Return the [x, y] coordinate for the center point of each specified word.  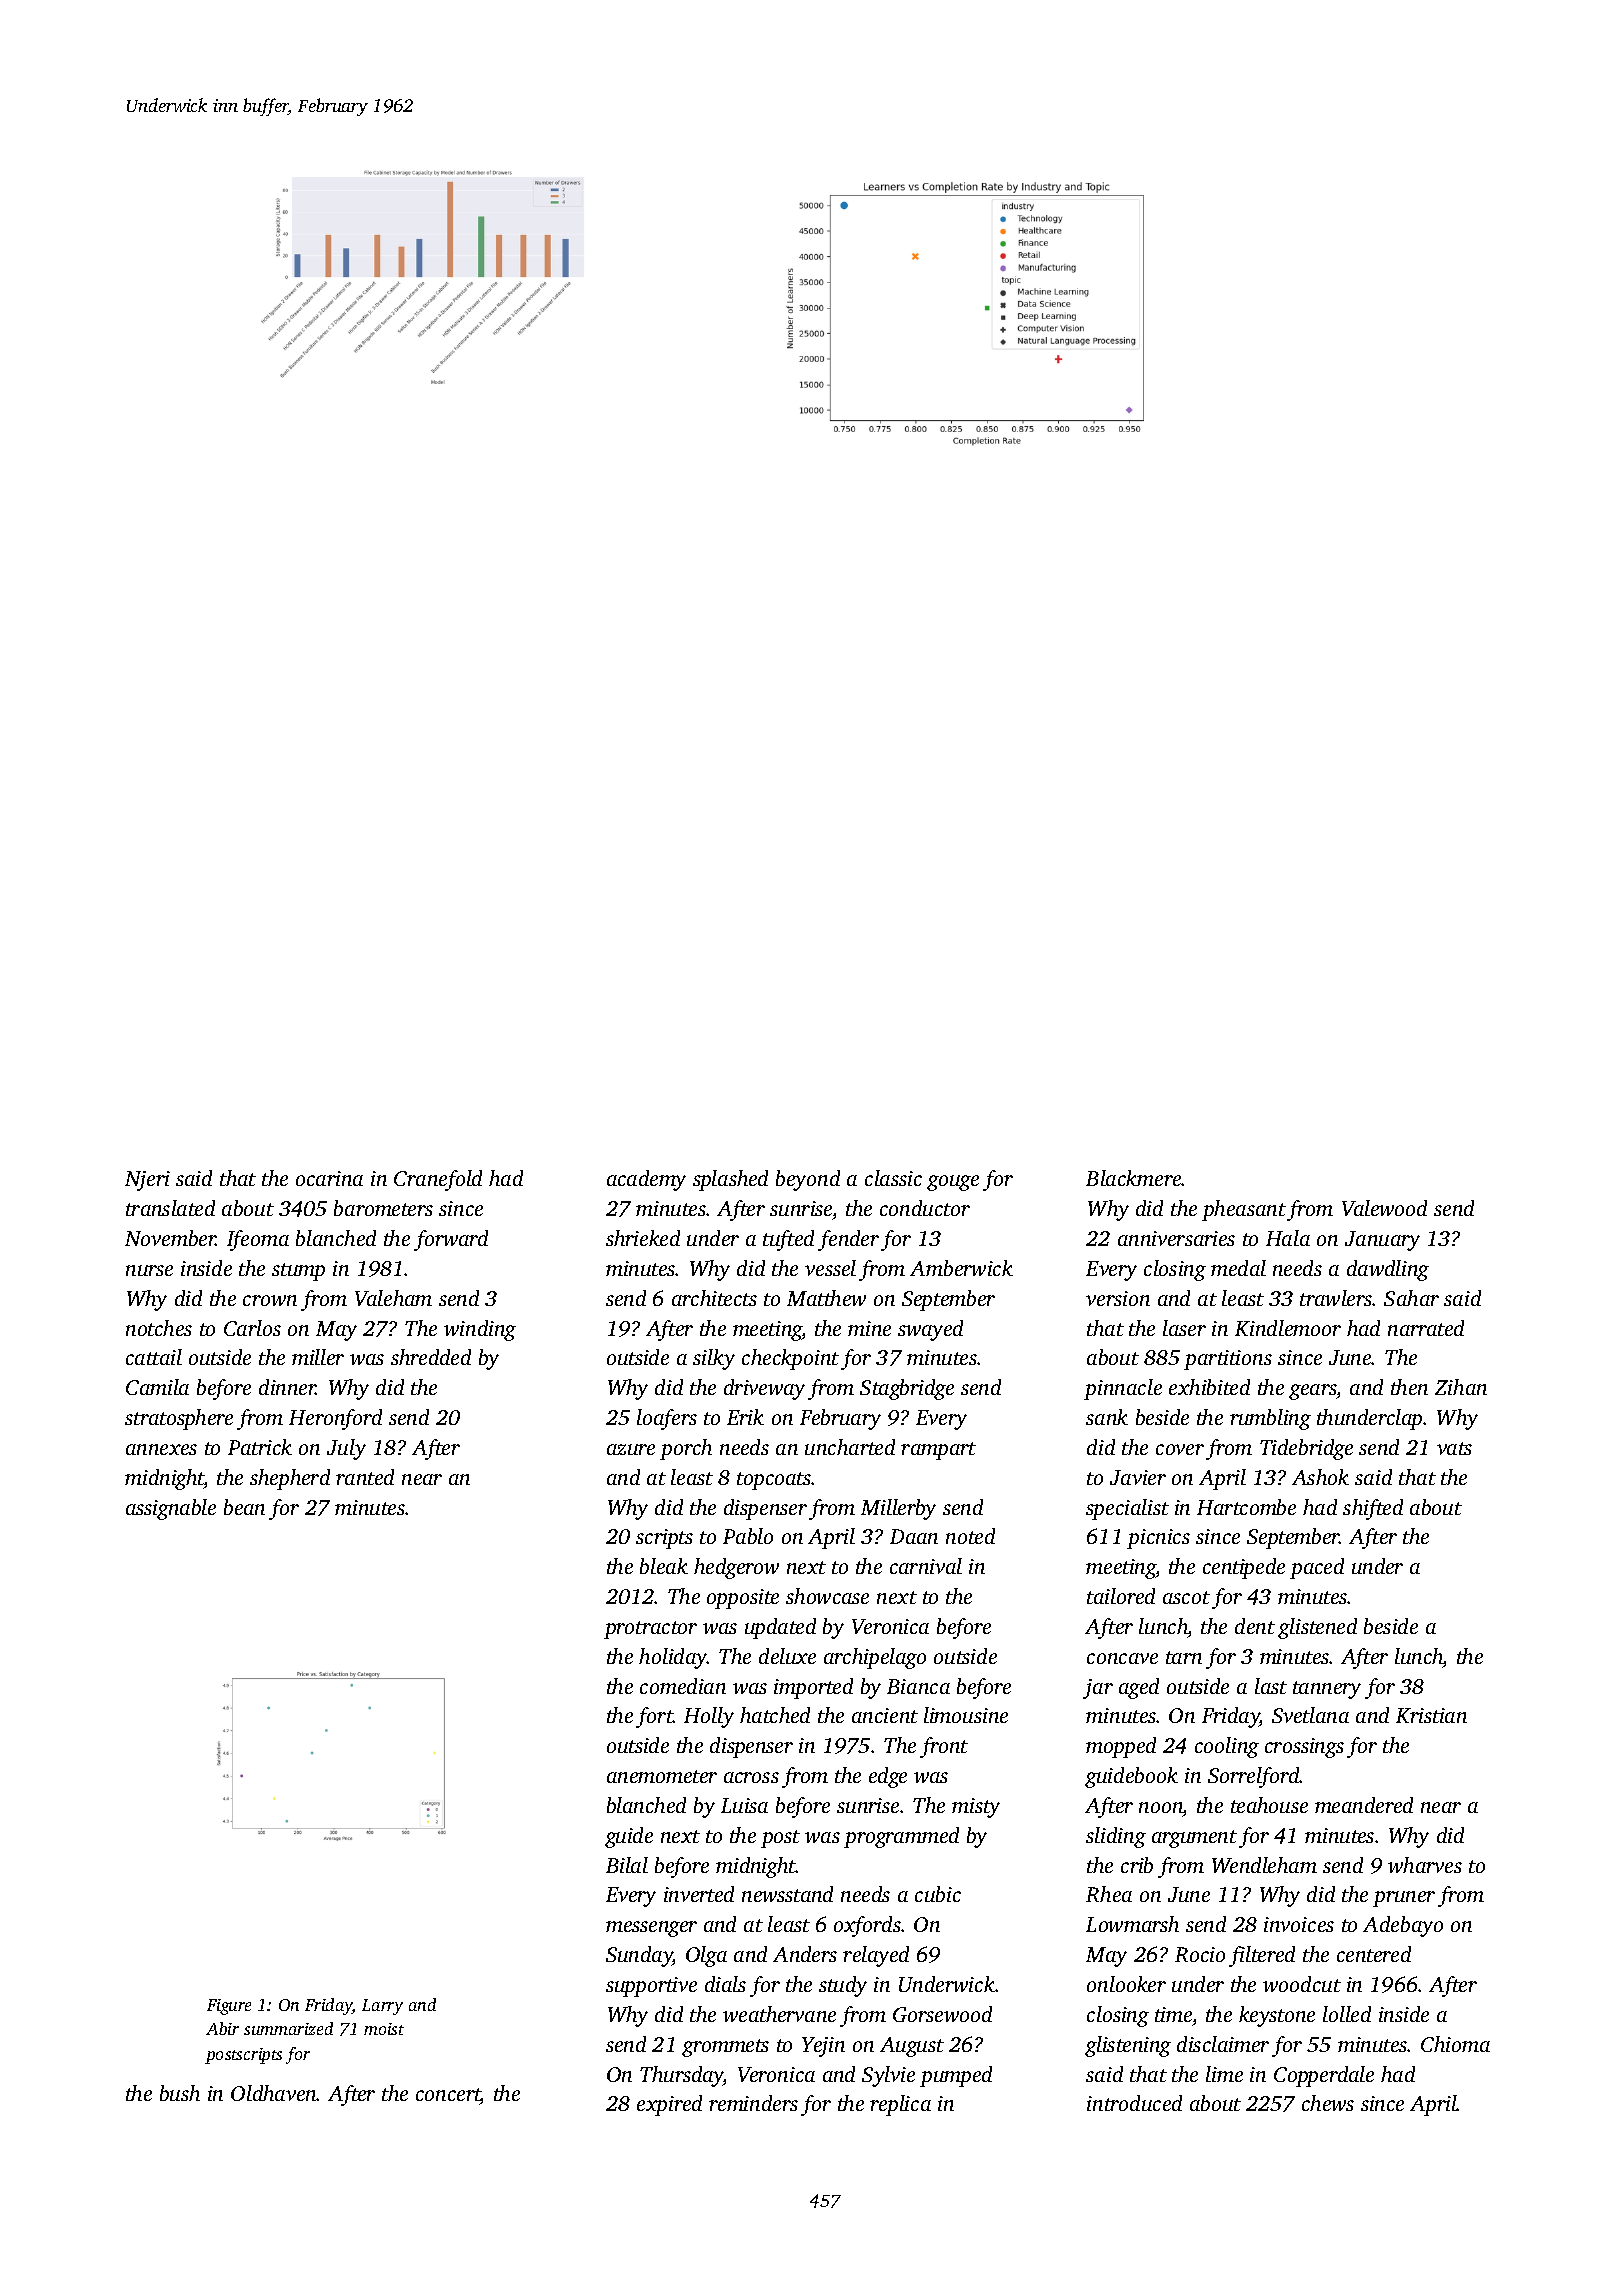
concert [448, 2096]
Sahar [1411, 1298]
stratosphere [179, 1419]
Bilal [627, 1865]
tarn [1184, 1657]
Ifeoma [258, 1240]
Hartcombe [1246, 1507]
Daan [914, 1536]
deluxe [787, 1656]
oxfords [867, 1926]
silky [714, 1359]
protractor [650, 1630]
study [843, 1986]
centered [1374, 1954]
